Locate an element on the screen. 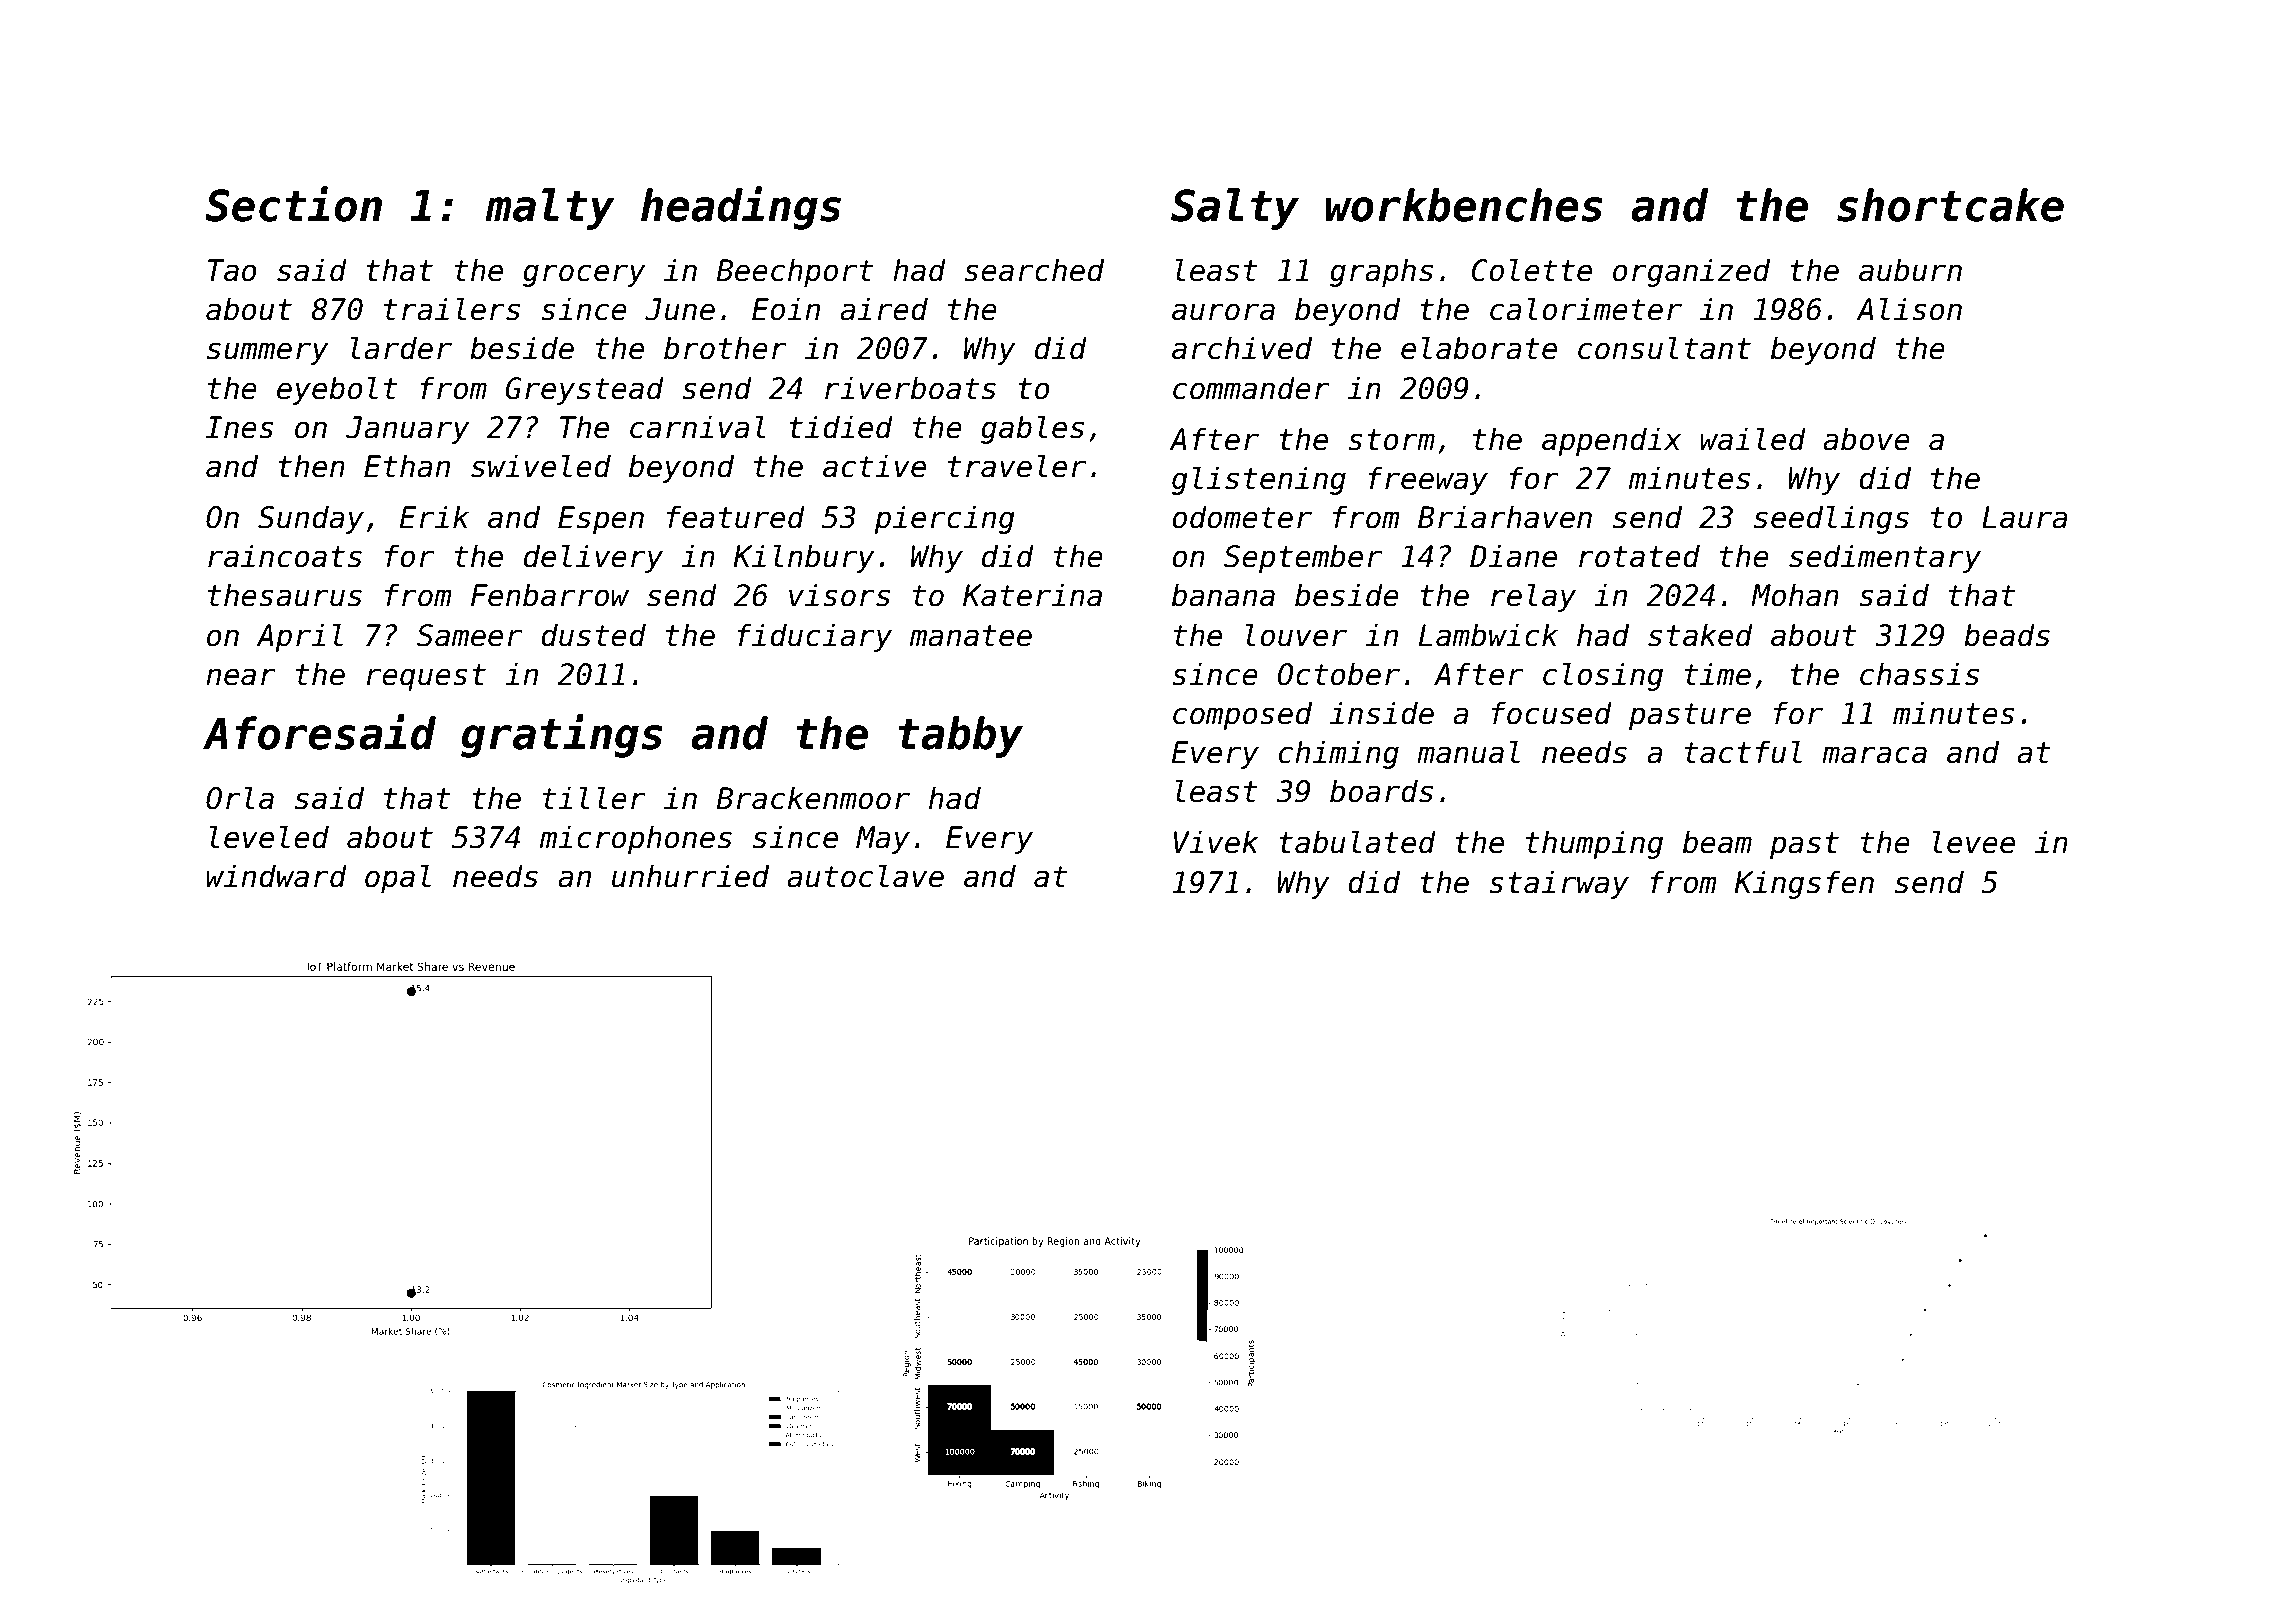  tabby is located at coordinates (960, 737).
